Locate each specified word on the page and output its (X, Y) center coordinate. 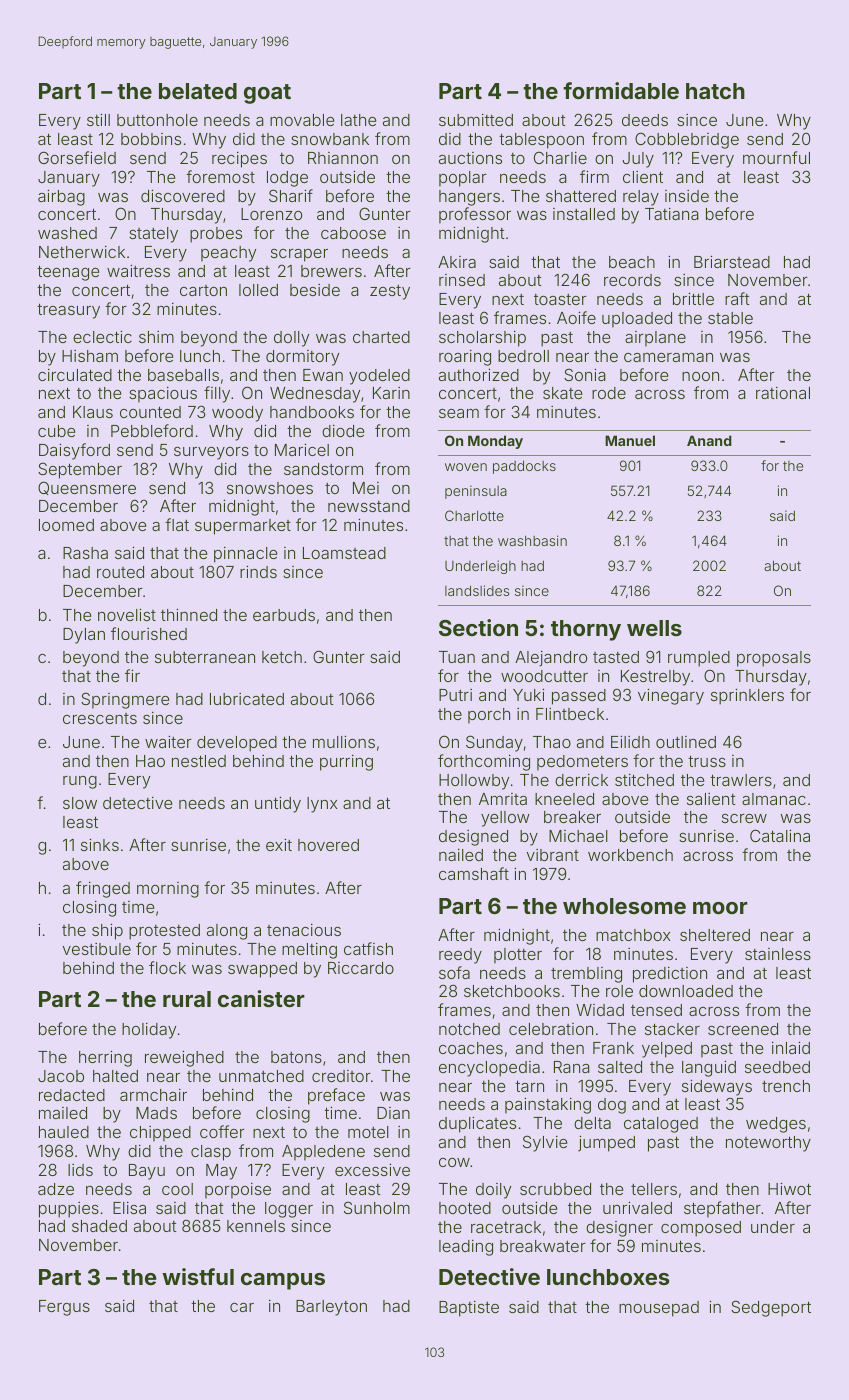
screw (744, 818)
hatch (715, 91)
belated (198, 91)
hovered (328, 845)
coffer (222, 1131)
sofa (454, 972)
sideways (717, 1087)
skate (562, 393)
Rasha (85, 553)
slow (80, 803)
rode (609, 393)
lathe (358, 120)
